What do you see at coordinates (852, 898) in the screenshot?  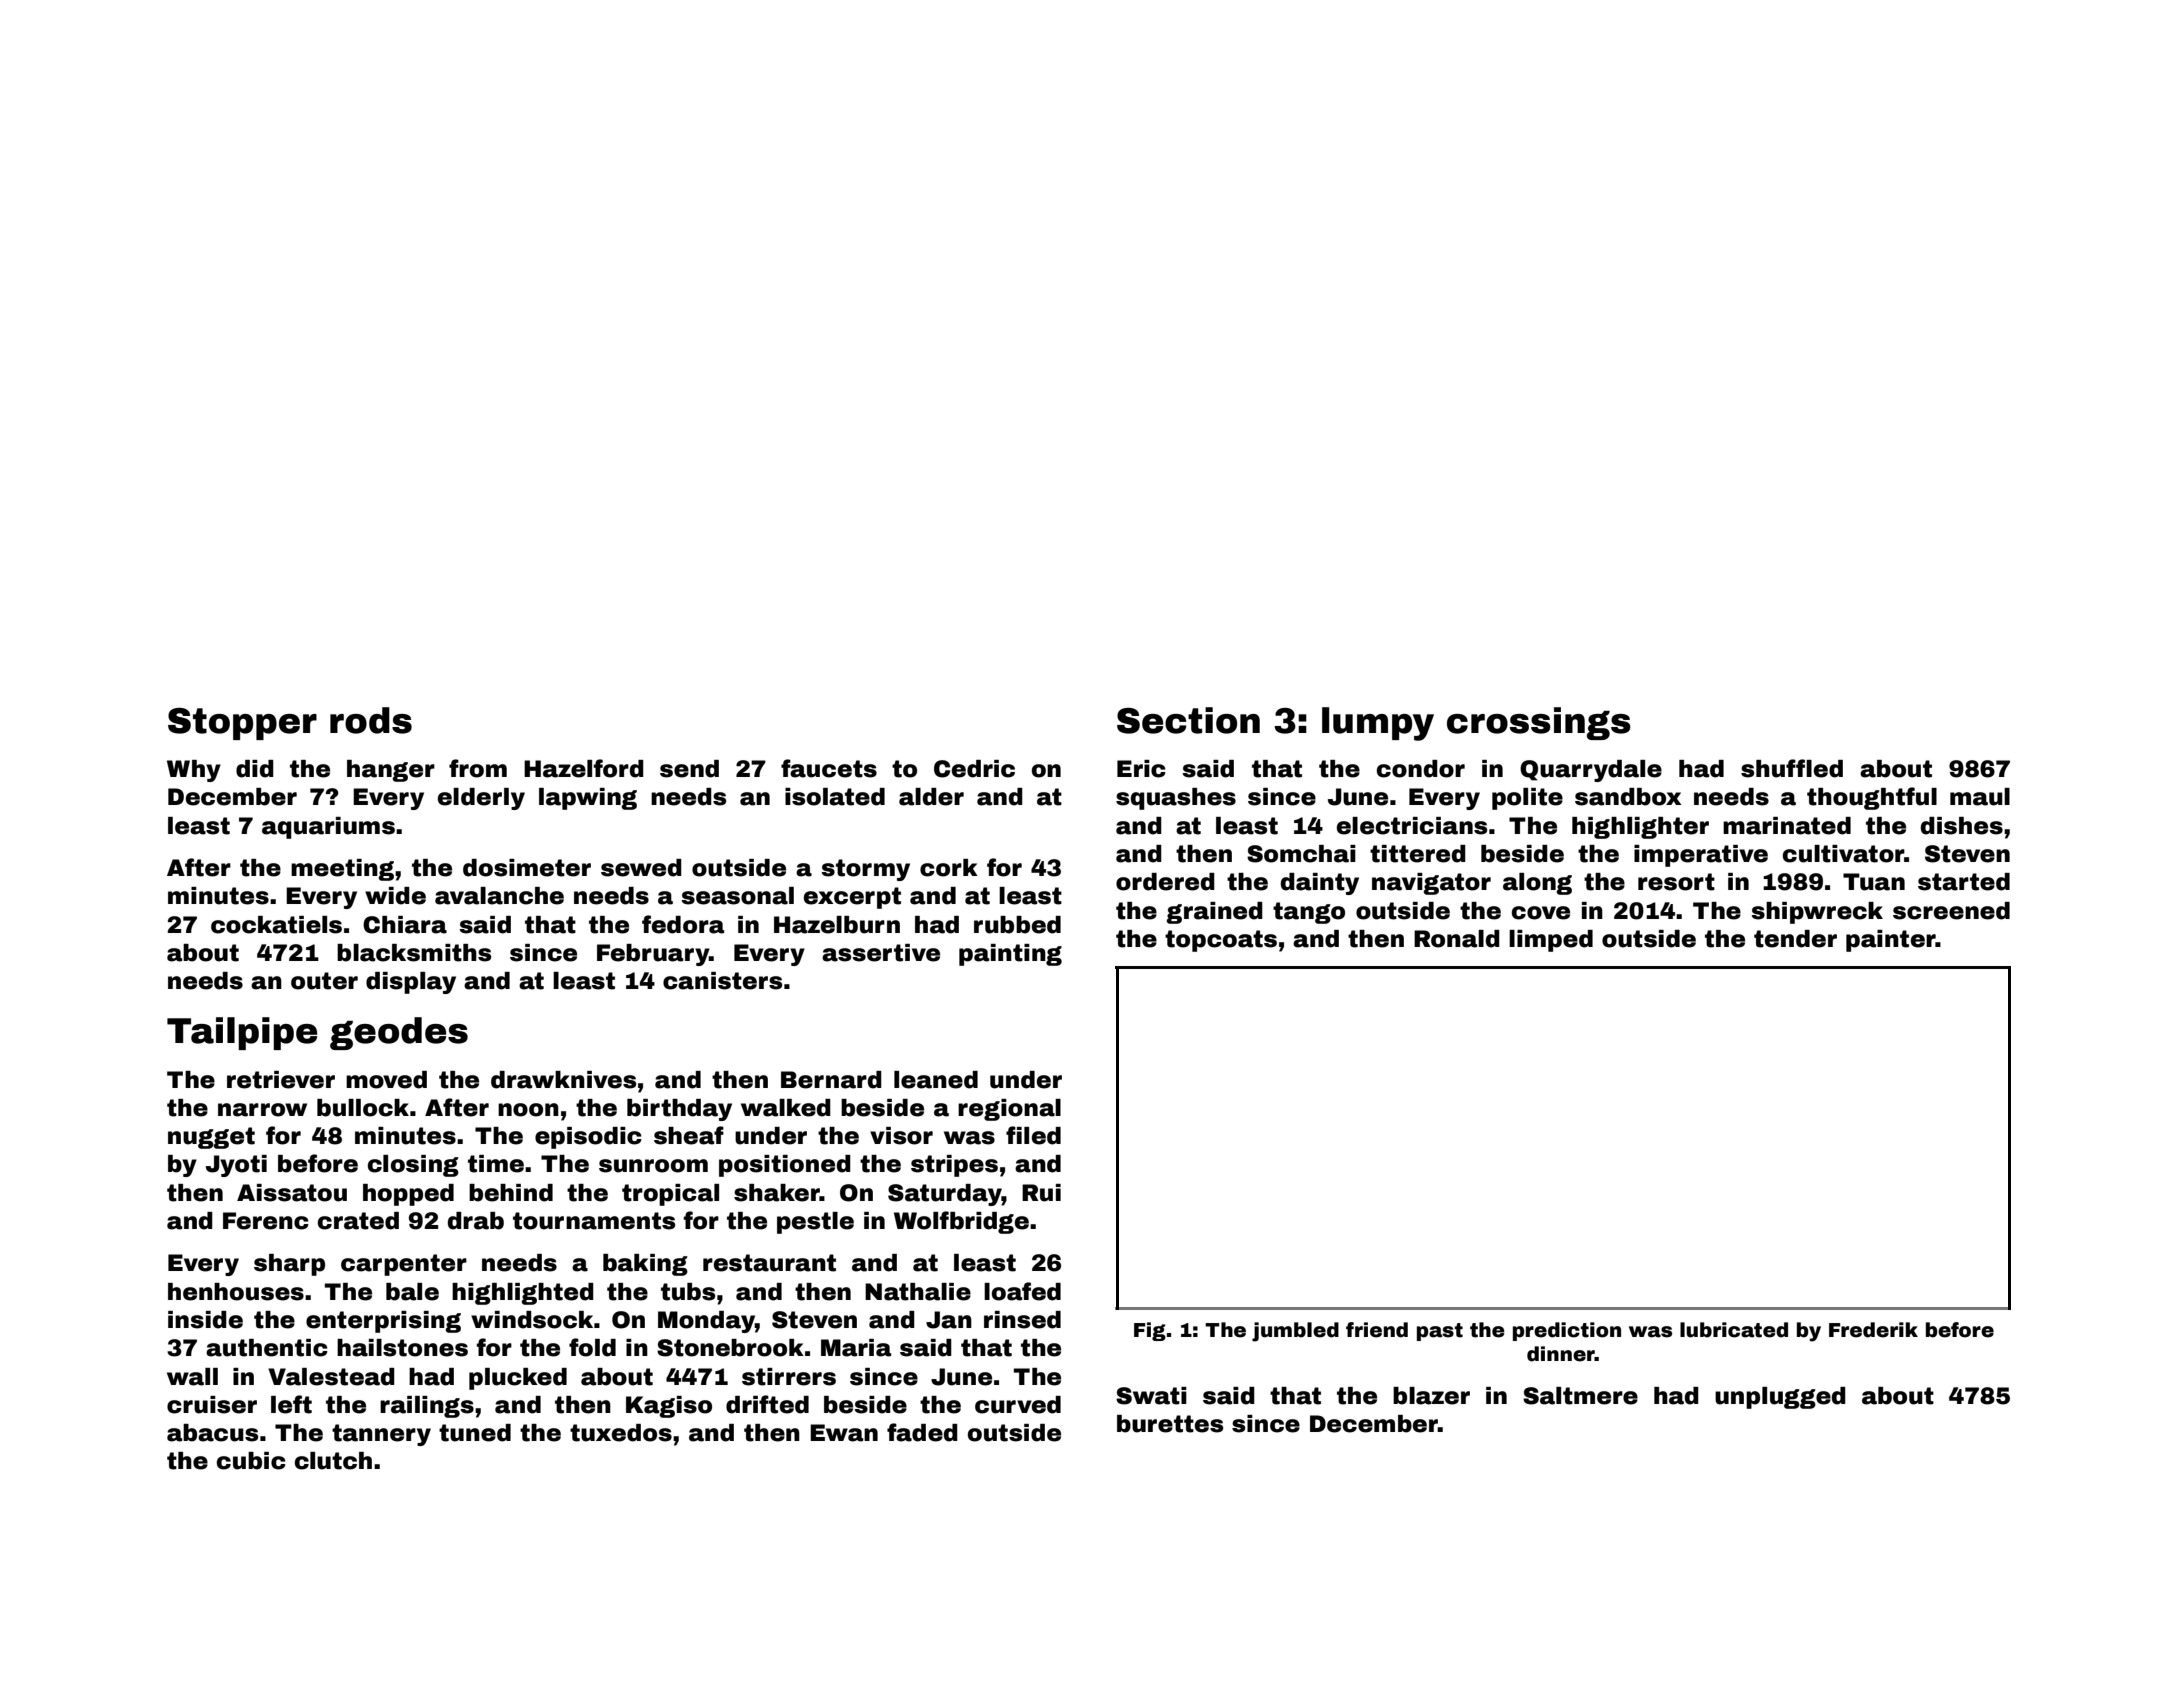 I see `excerpt` at bounding box center [852, 898].
